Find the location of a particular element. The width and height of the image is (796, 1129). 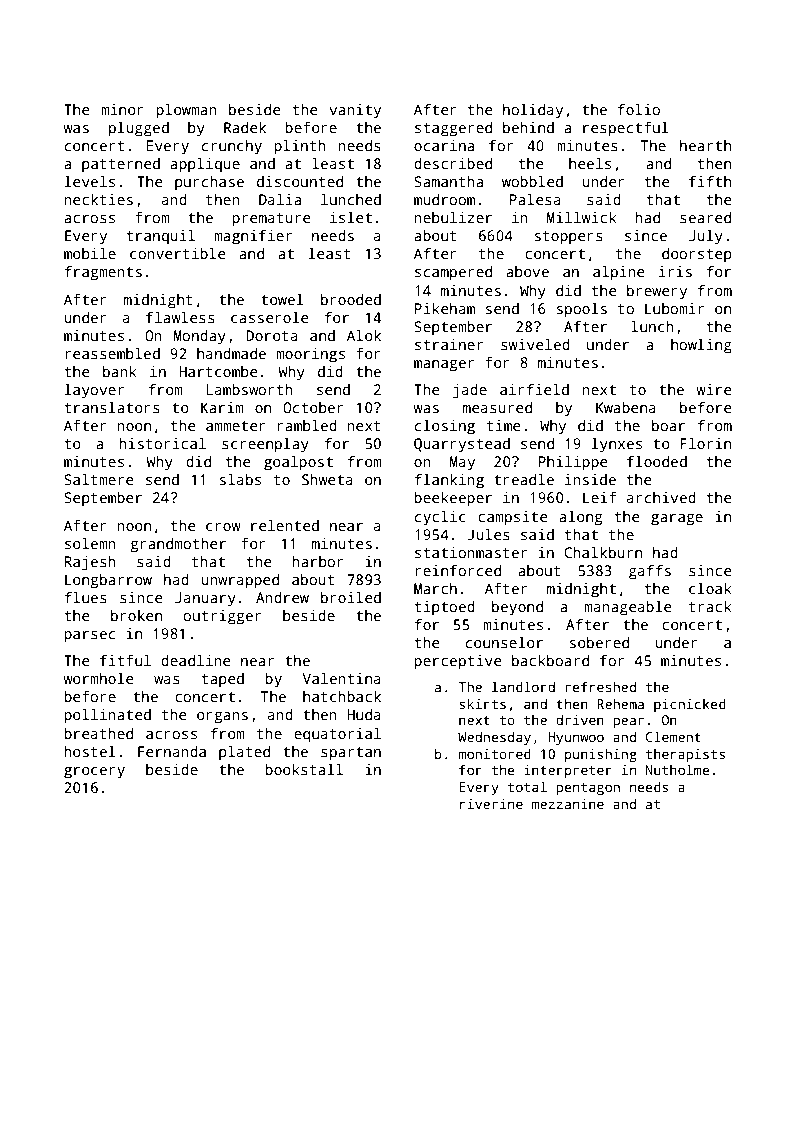

islet is located at coordinates (351, 217).
